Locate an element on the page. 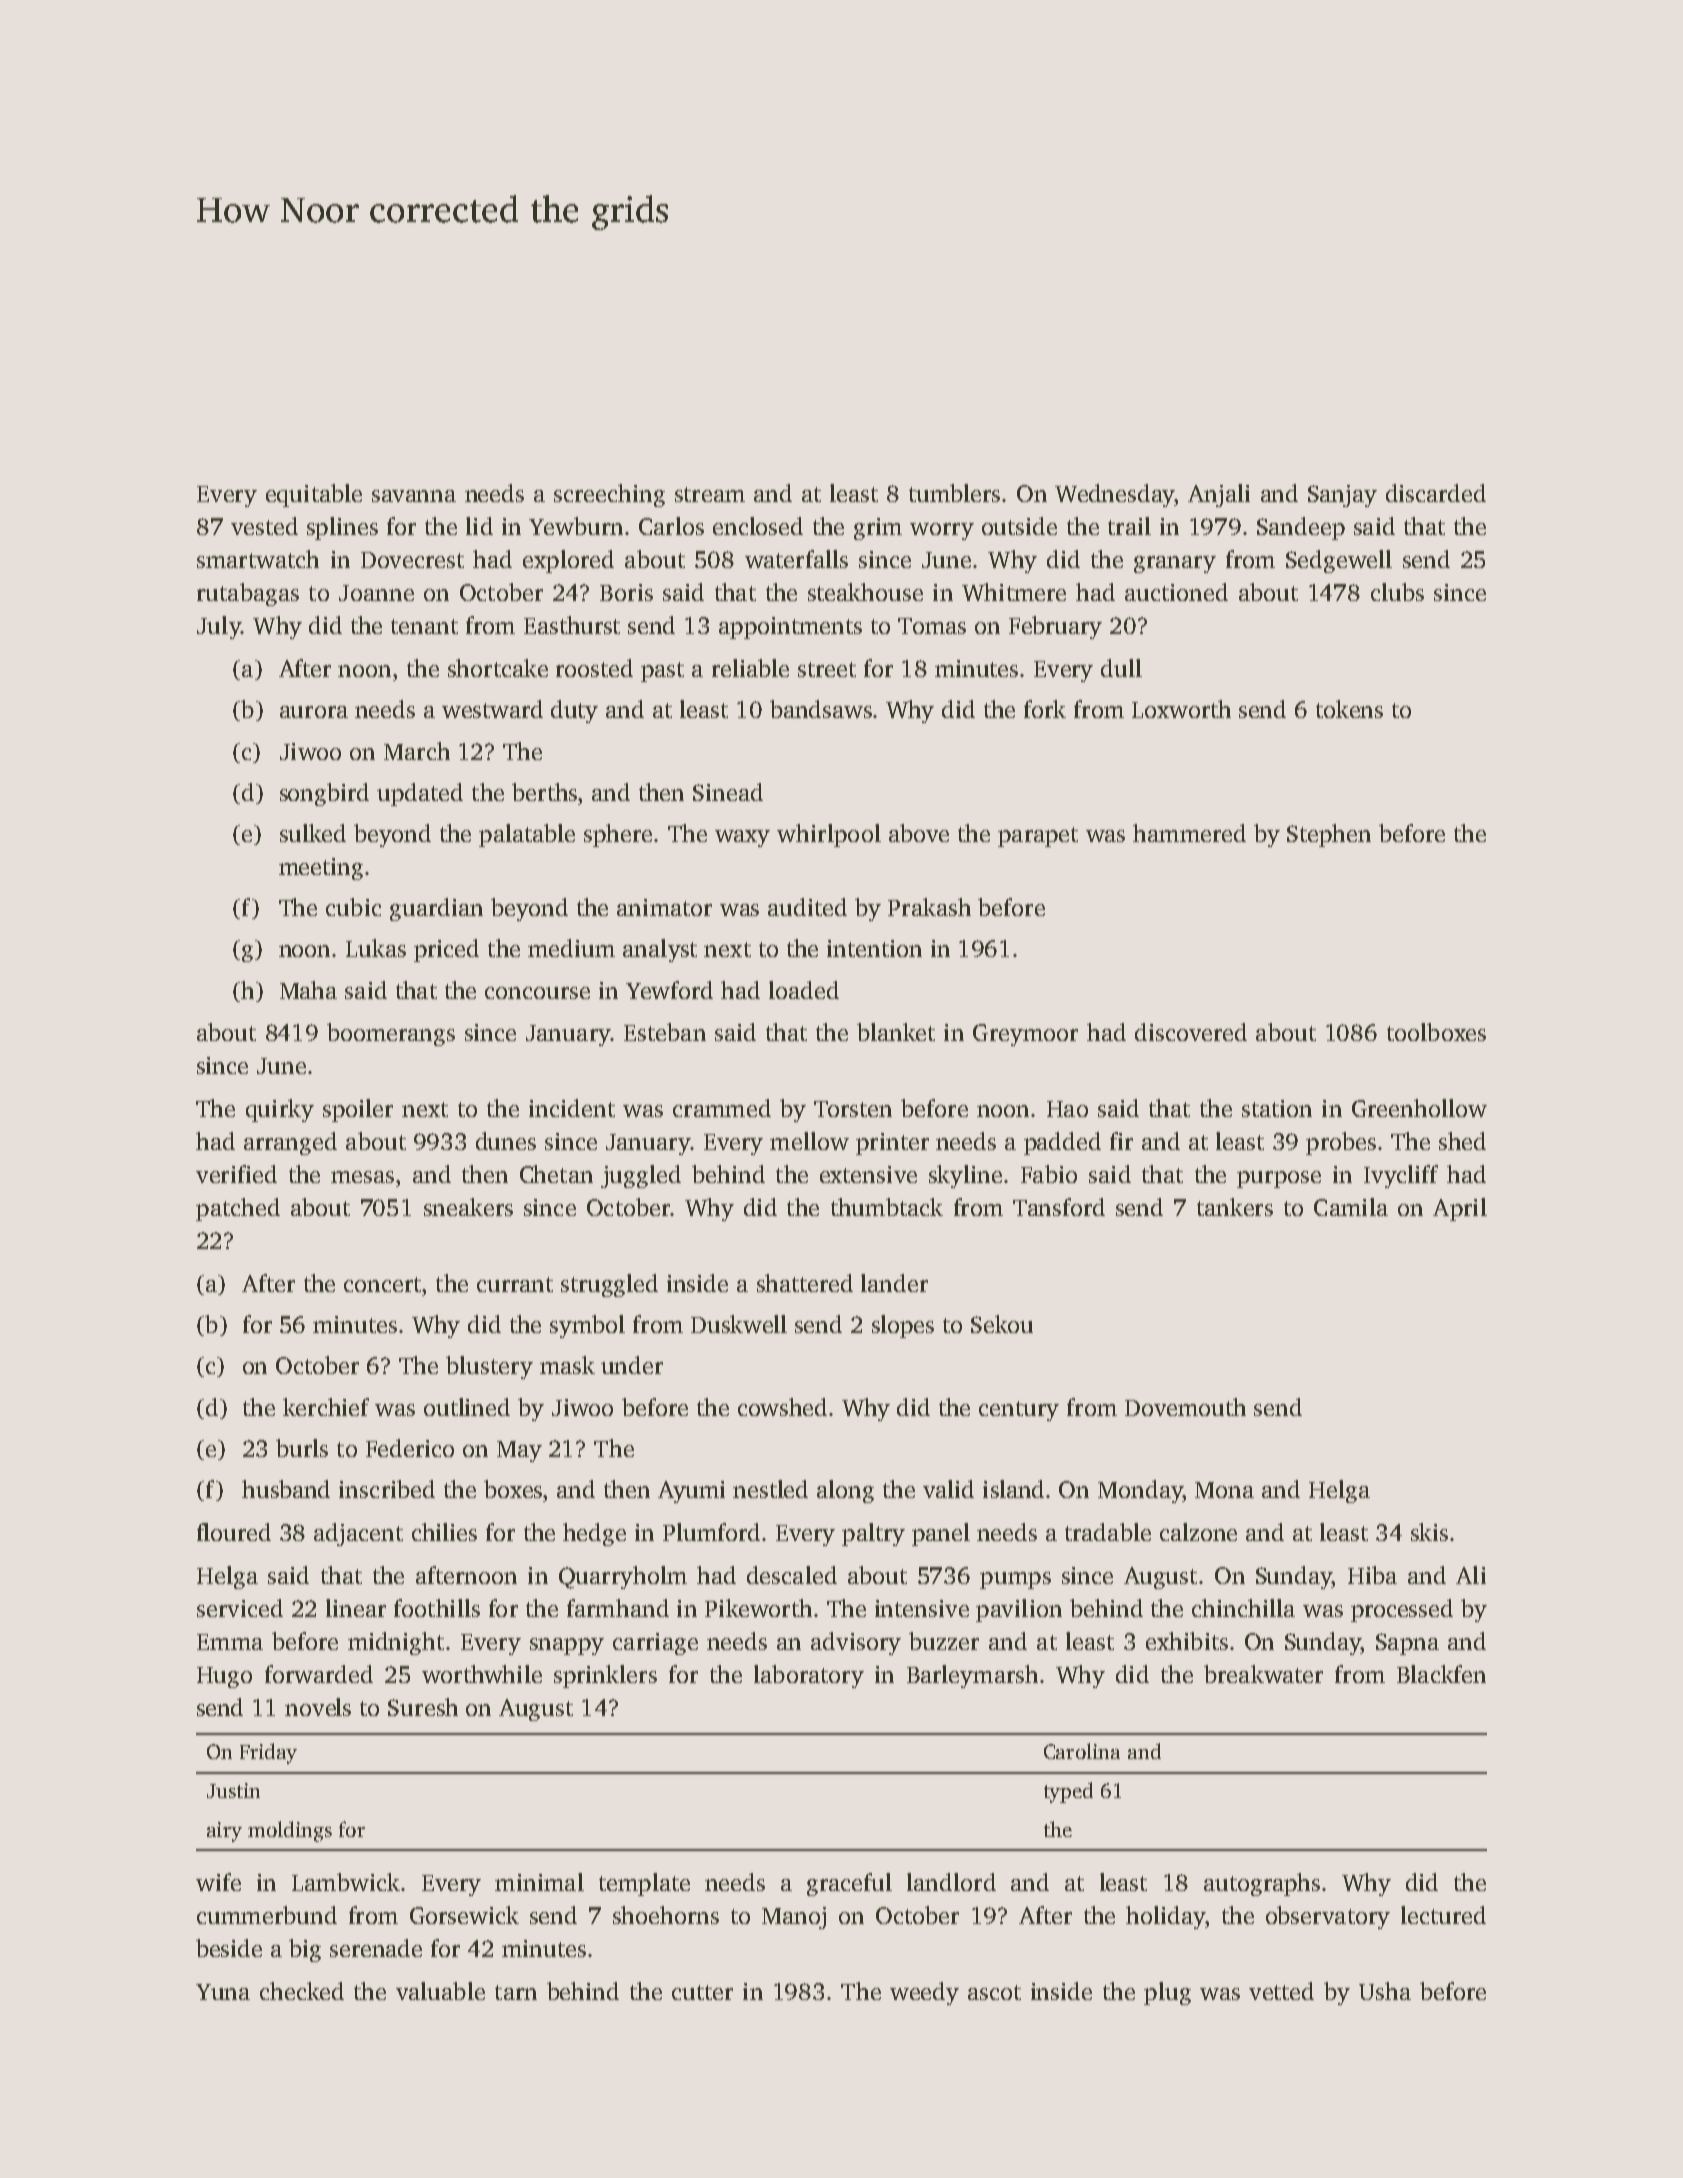 The height and width of the document is (2178, 1683). Anjali is located at coordinates (1219, 495).
